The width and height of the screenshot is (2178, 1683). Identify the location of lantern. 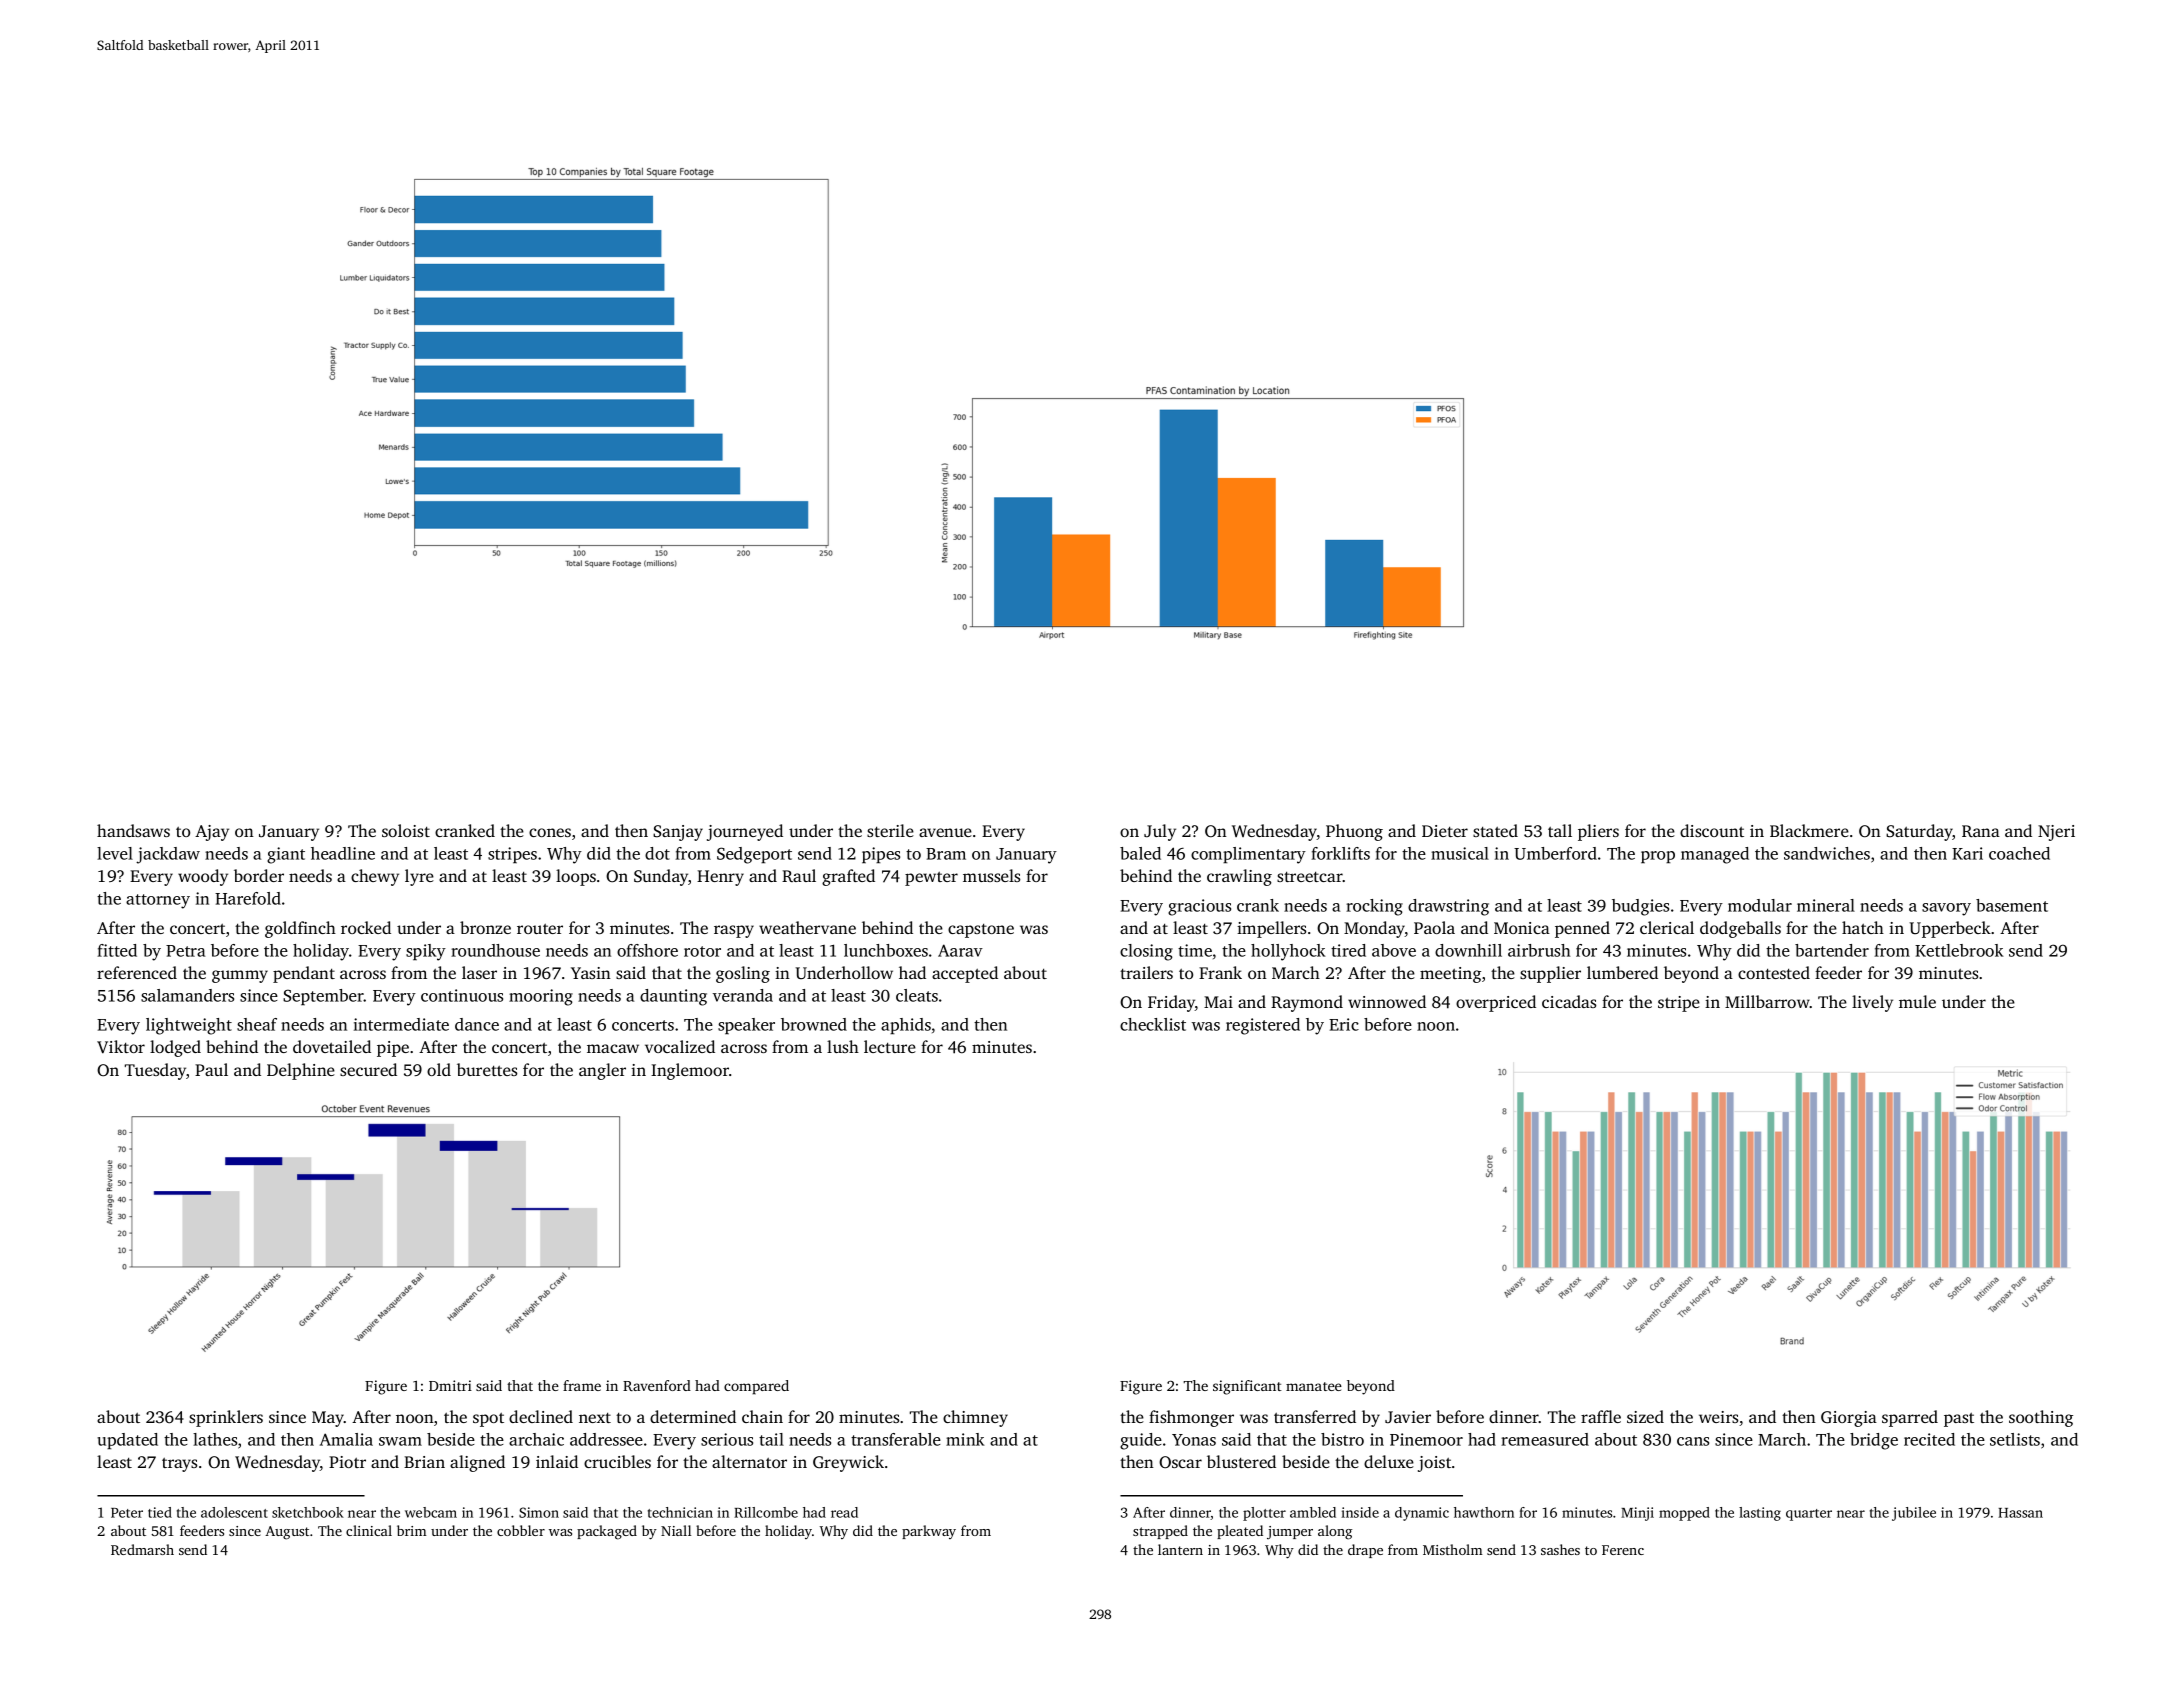
(1180, 1549).
